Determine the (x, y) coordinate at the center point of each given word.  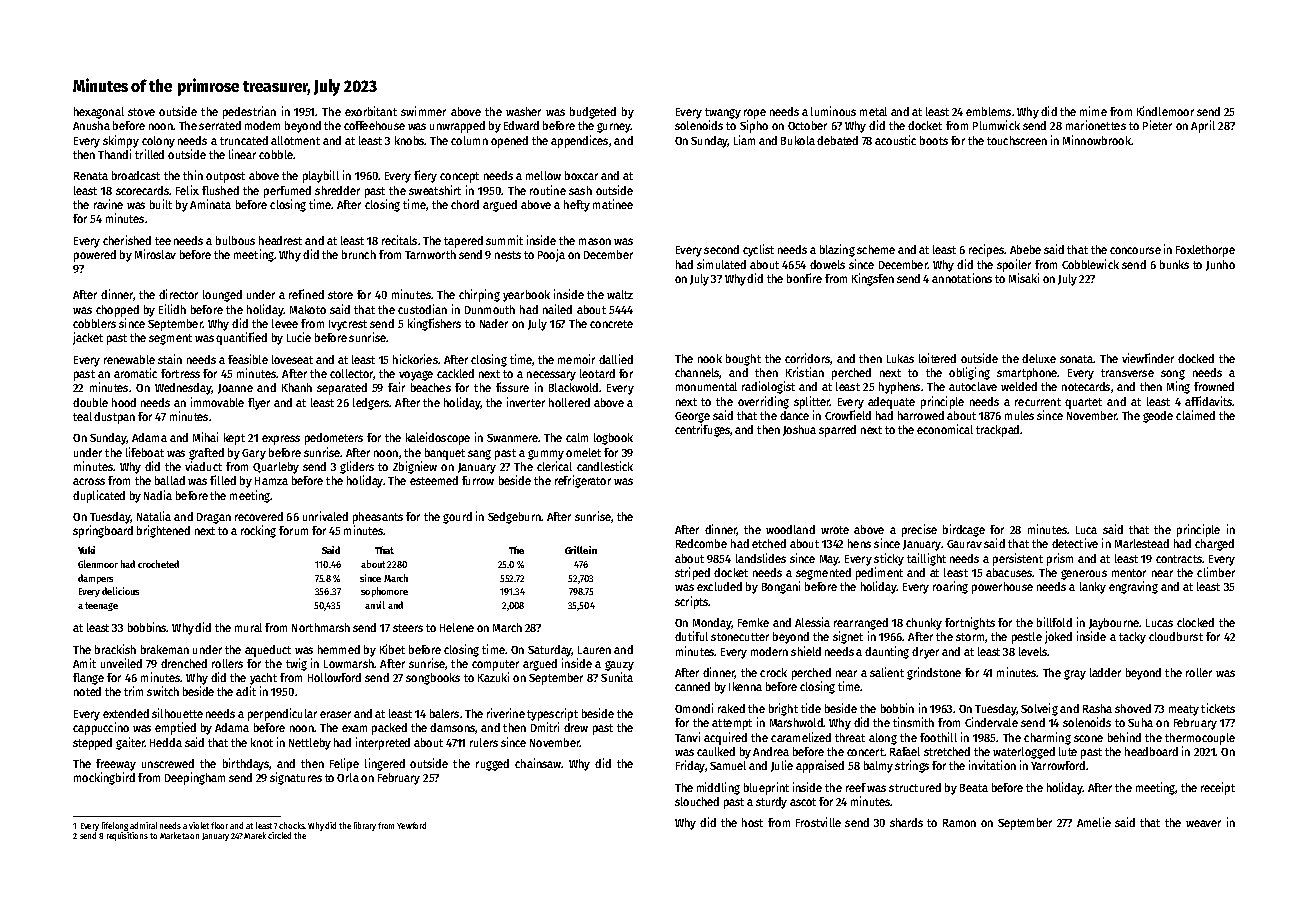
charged (1214, 545)
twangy (723, 113)
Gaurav (964, 544)
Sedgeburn (514, 518)
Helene (457, 627)
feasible (248, 359)
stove (141, 112)
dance (794, 415)
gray (1075, 675)
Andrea (771, 751)
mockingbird (104, 778)
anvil (375, 605)
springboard (103, 531)
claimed (1195, 415)
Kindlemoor (1165, 111)
